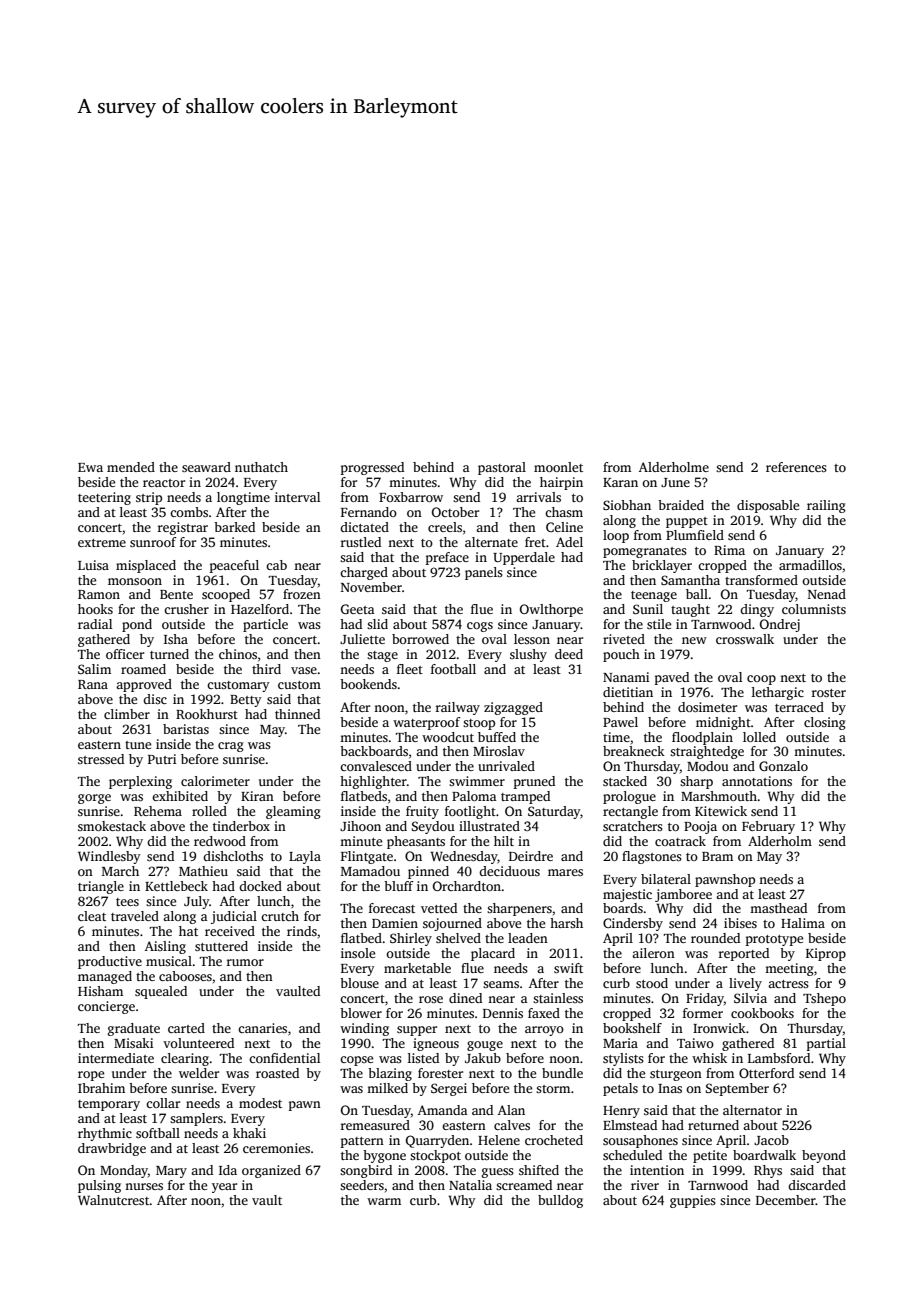 This screenshot has width=924, height=1308. I want to click on Walnutcrest, so click(114, 1200).
